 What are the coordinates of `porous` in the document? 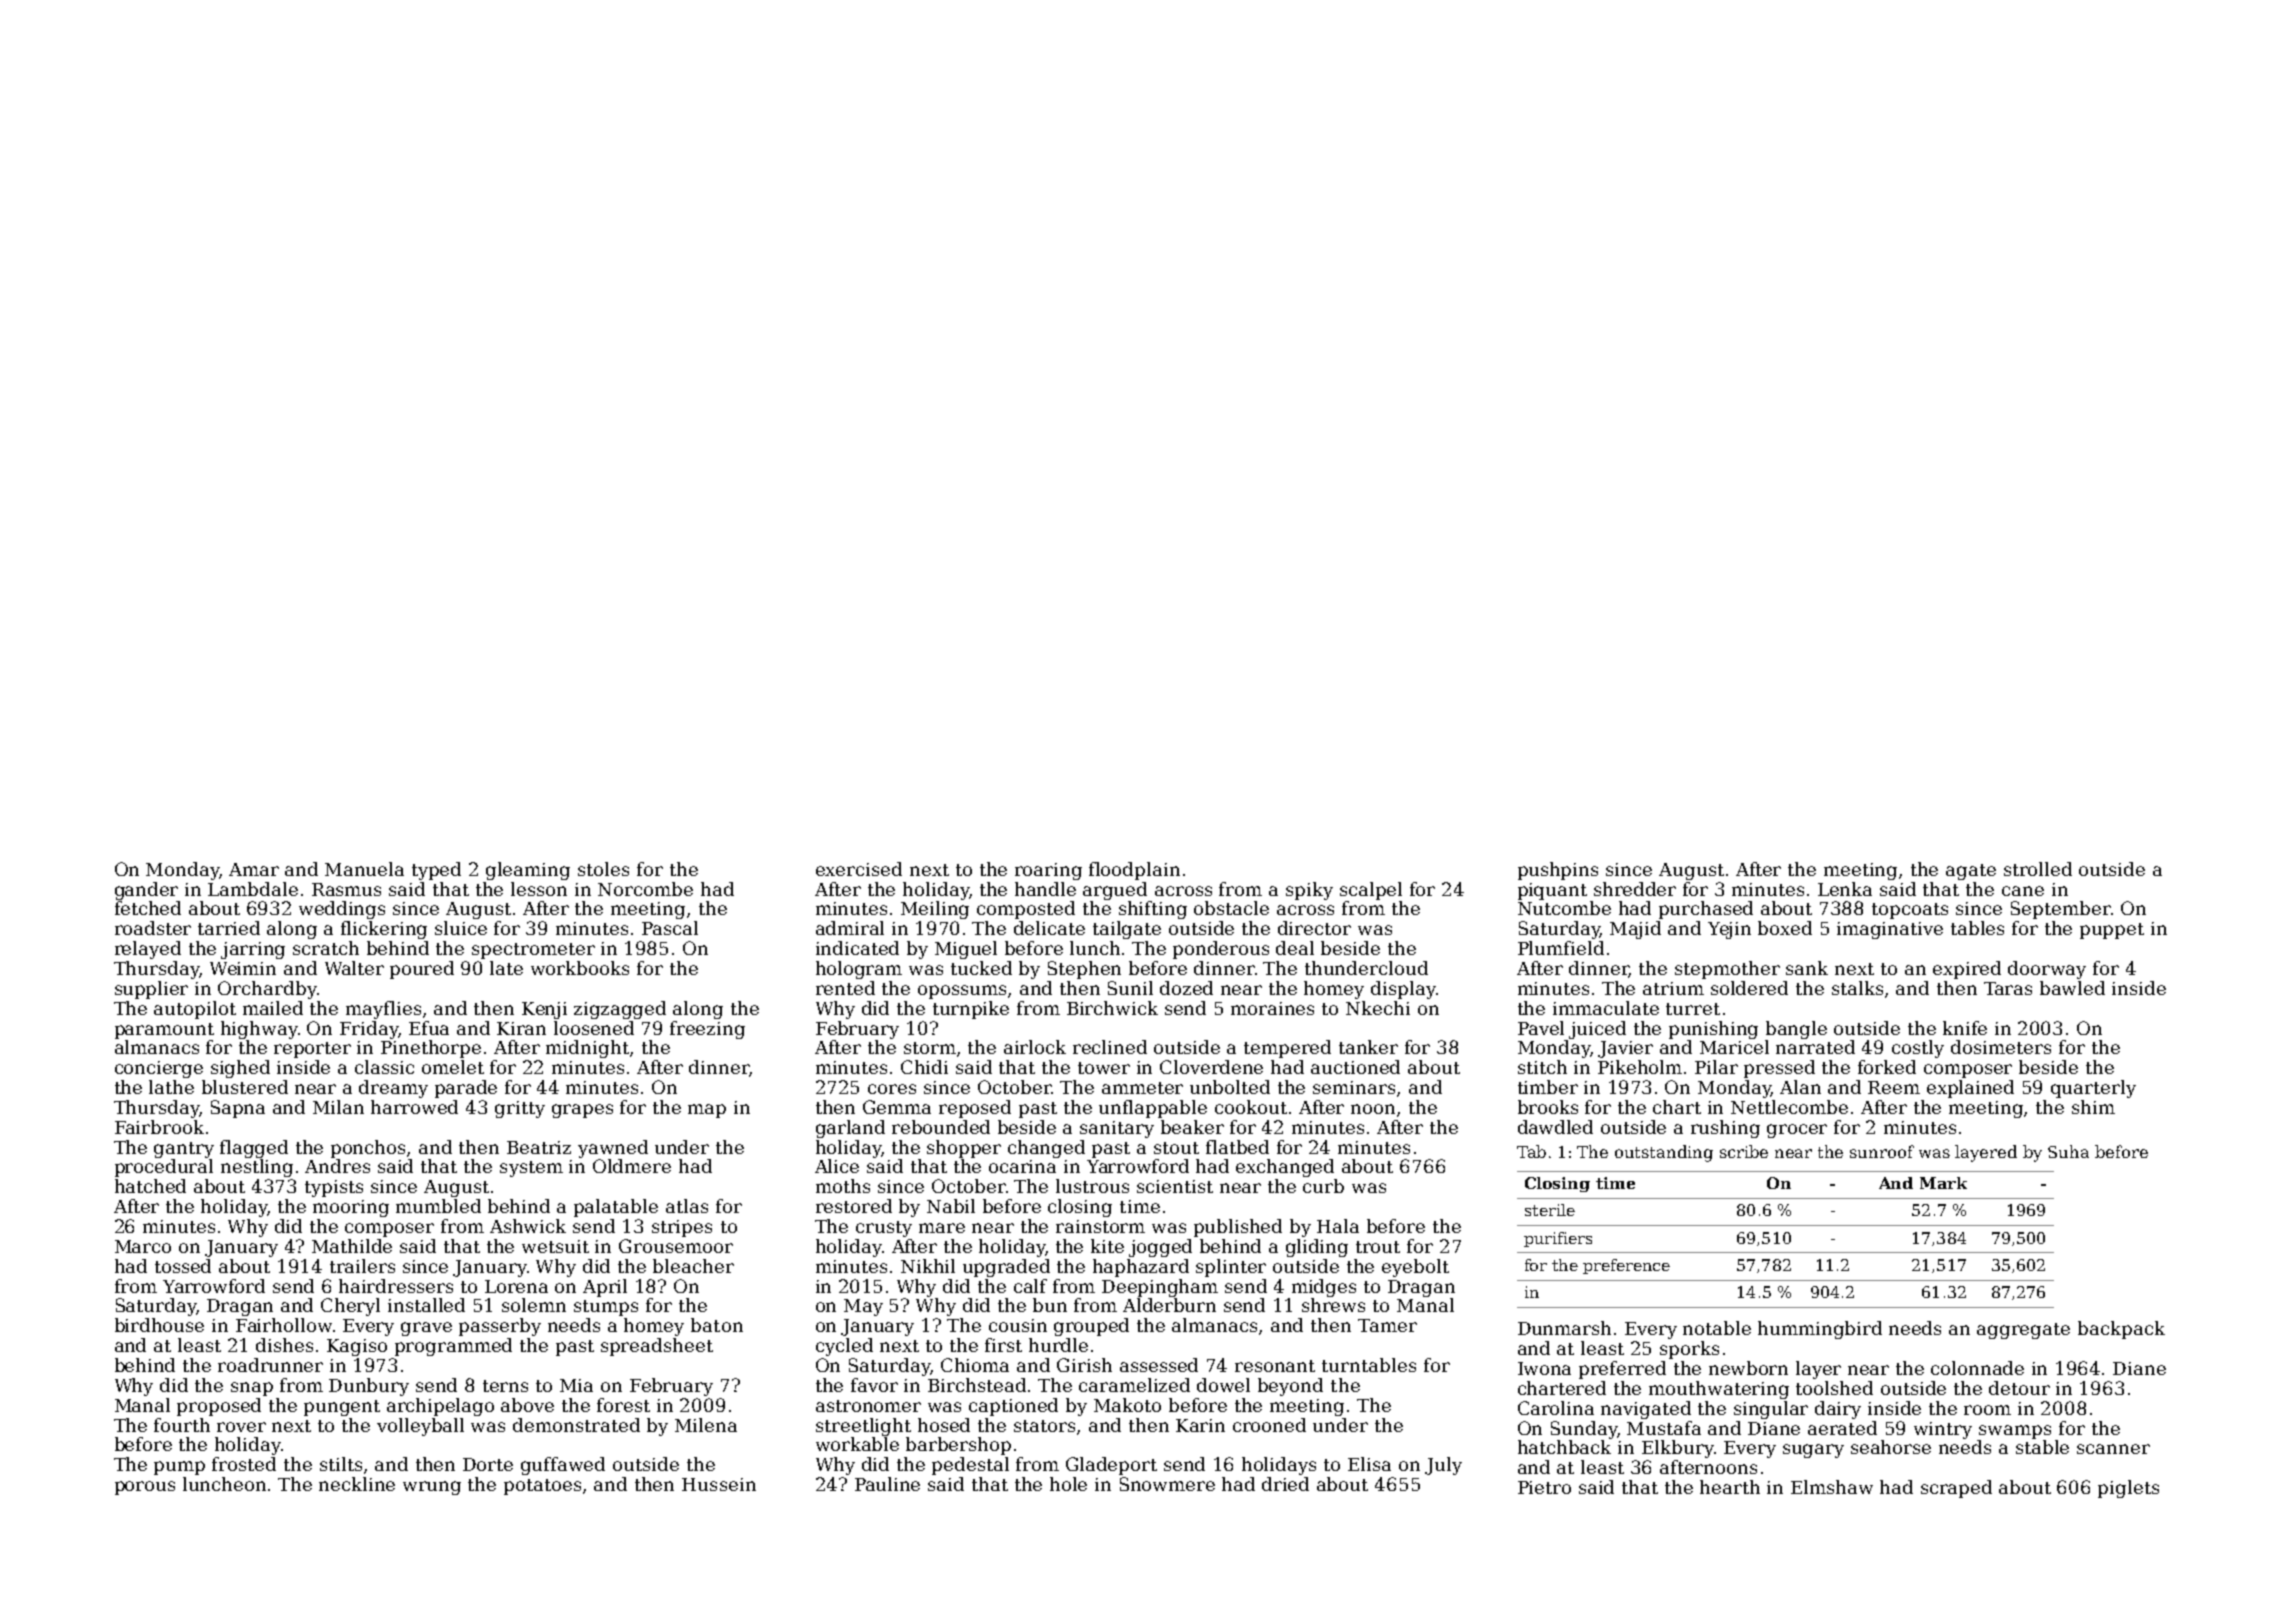 It's located at (145, 1488).
